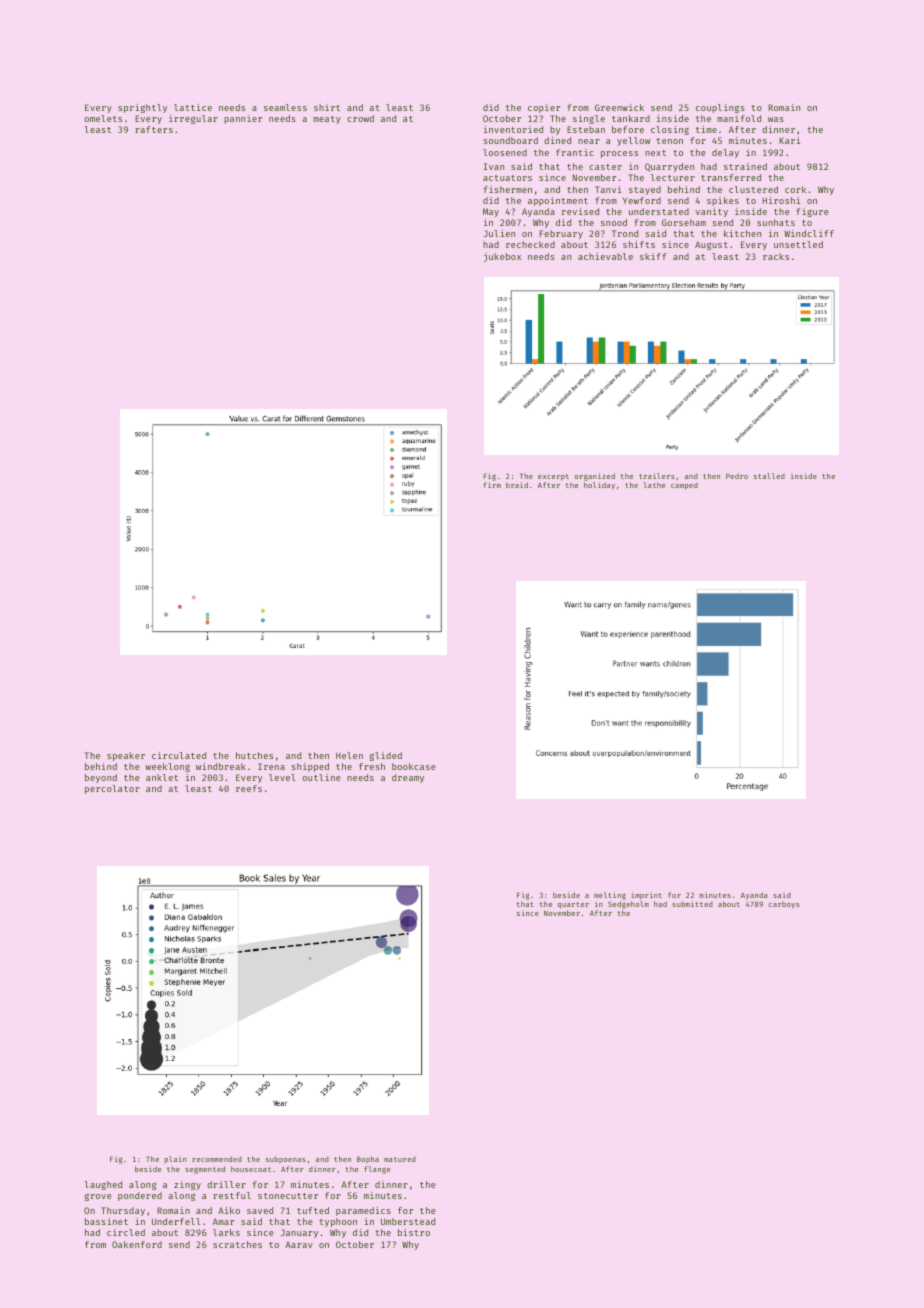  What do you see at coordinates (101, 778) in the screenshot?
I see `beyond` at bounding box center [101, 778].
